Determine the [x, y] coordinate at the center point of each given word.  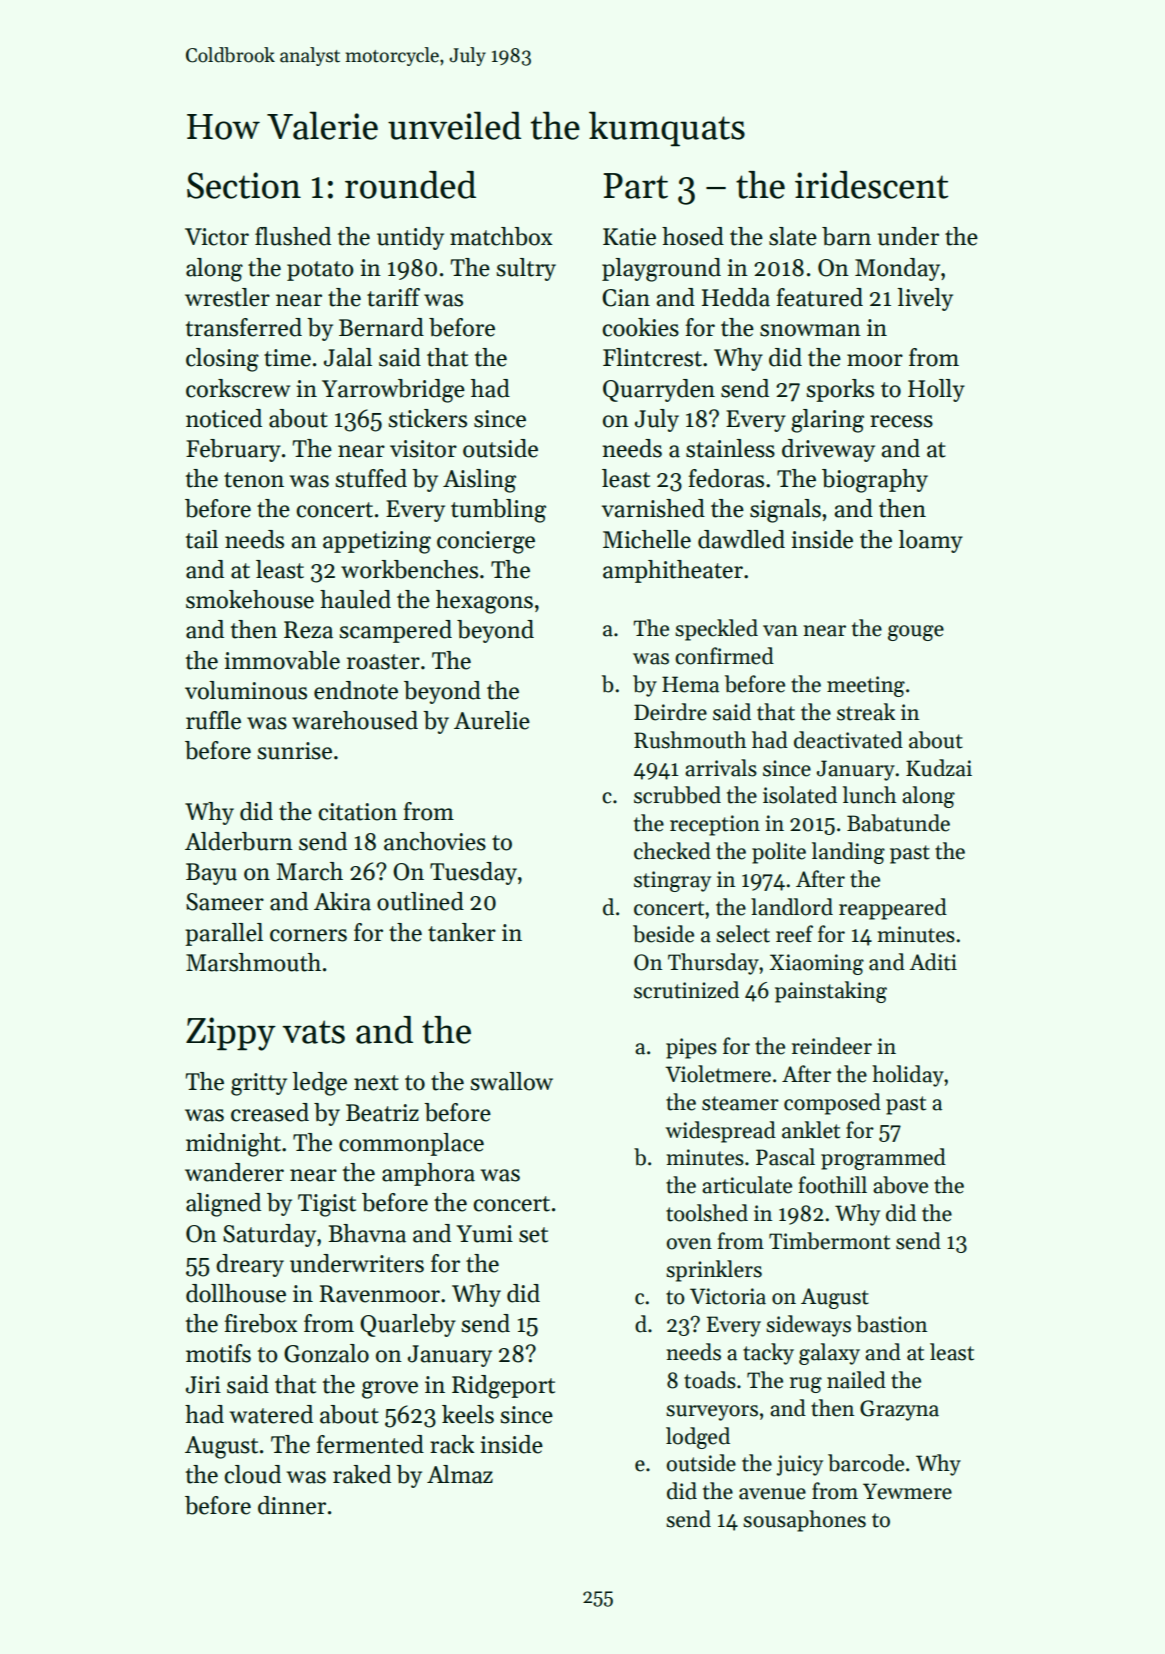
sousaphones [804, 1521]
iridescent [871, 185]
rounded [410, 185]
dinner [292, 1505]
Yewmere [907, 1491]
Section [244, 185]
